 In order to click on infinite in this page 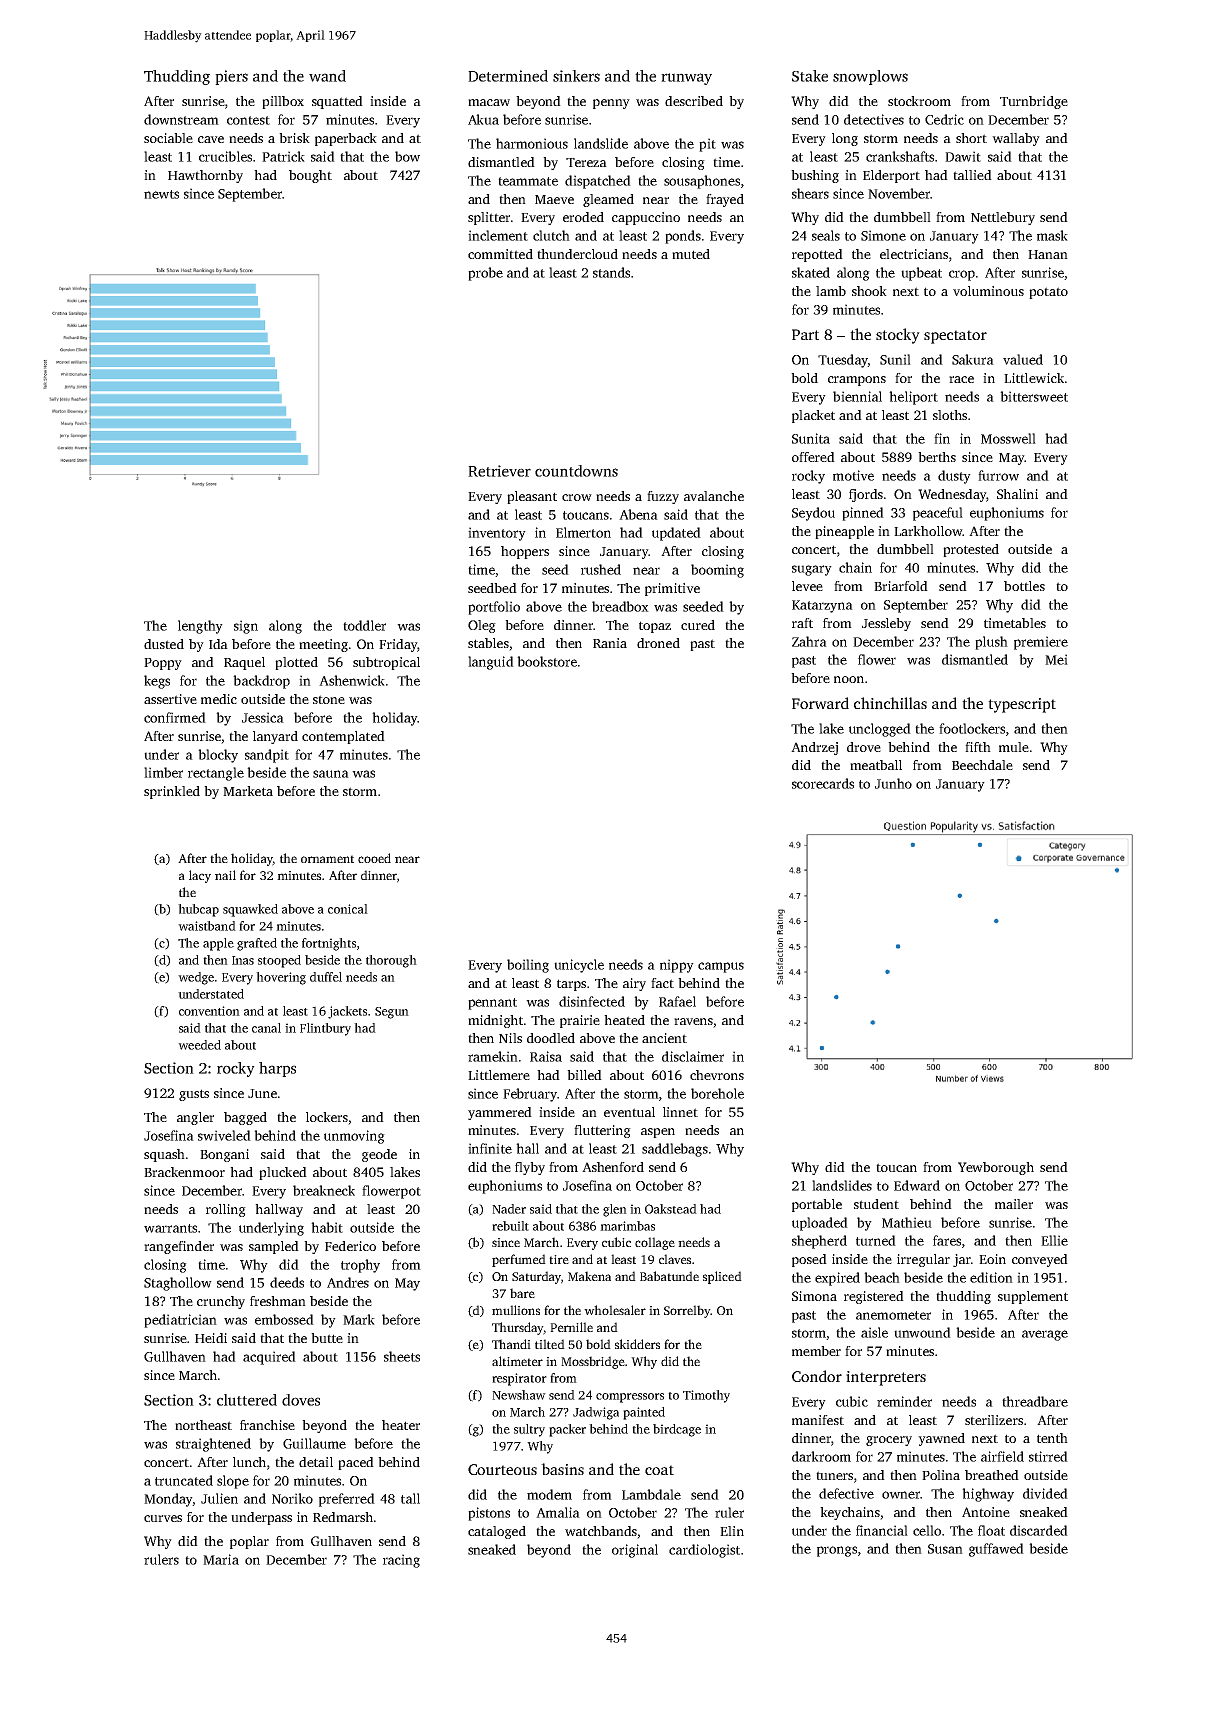, I will do `click(490, 1148)`.
